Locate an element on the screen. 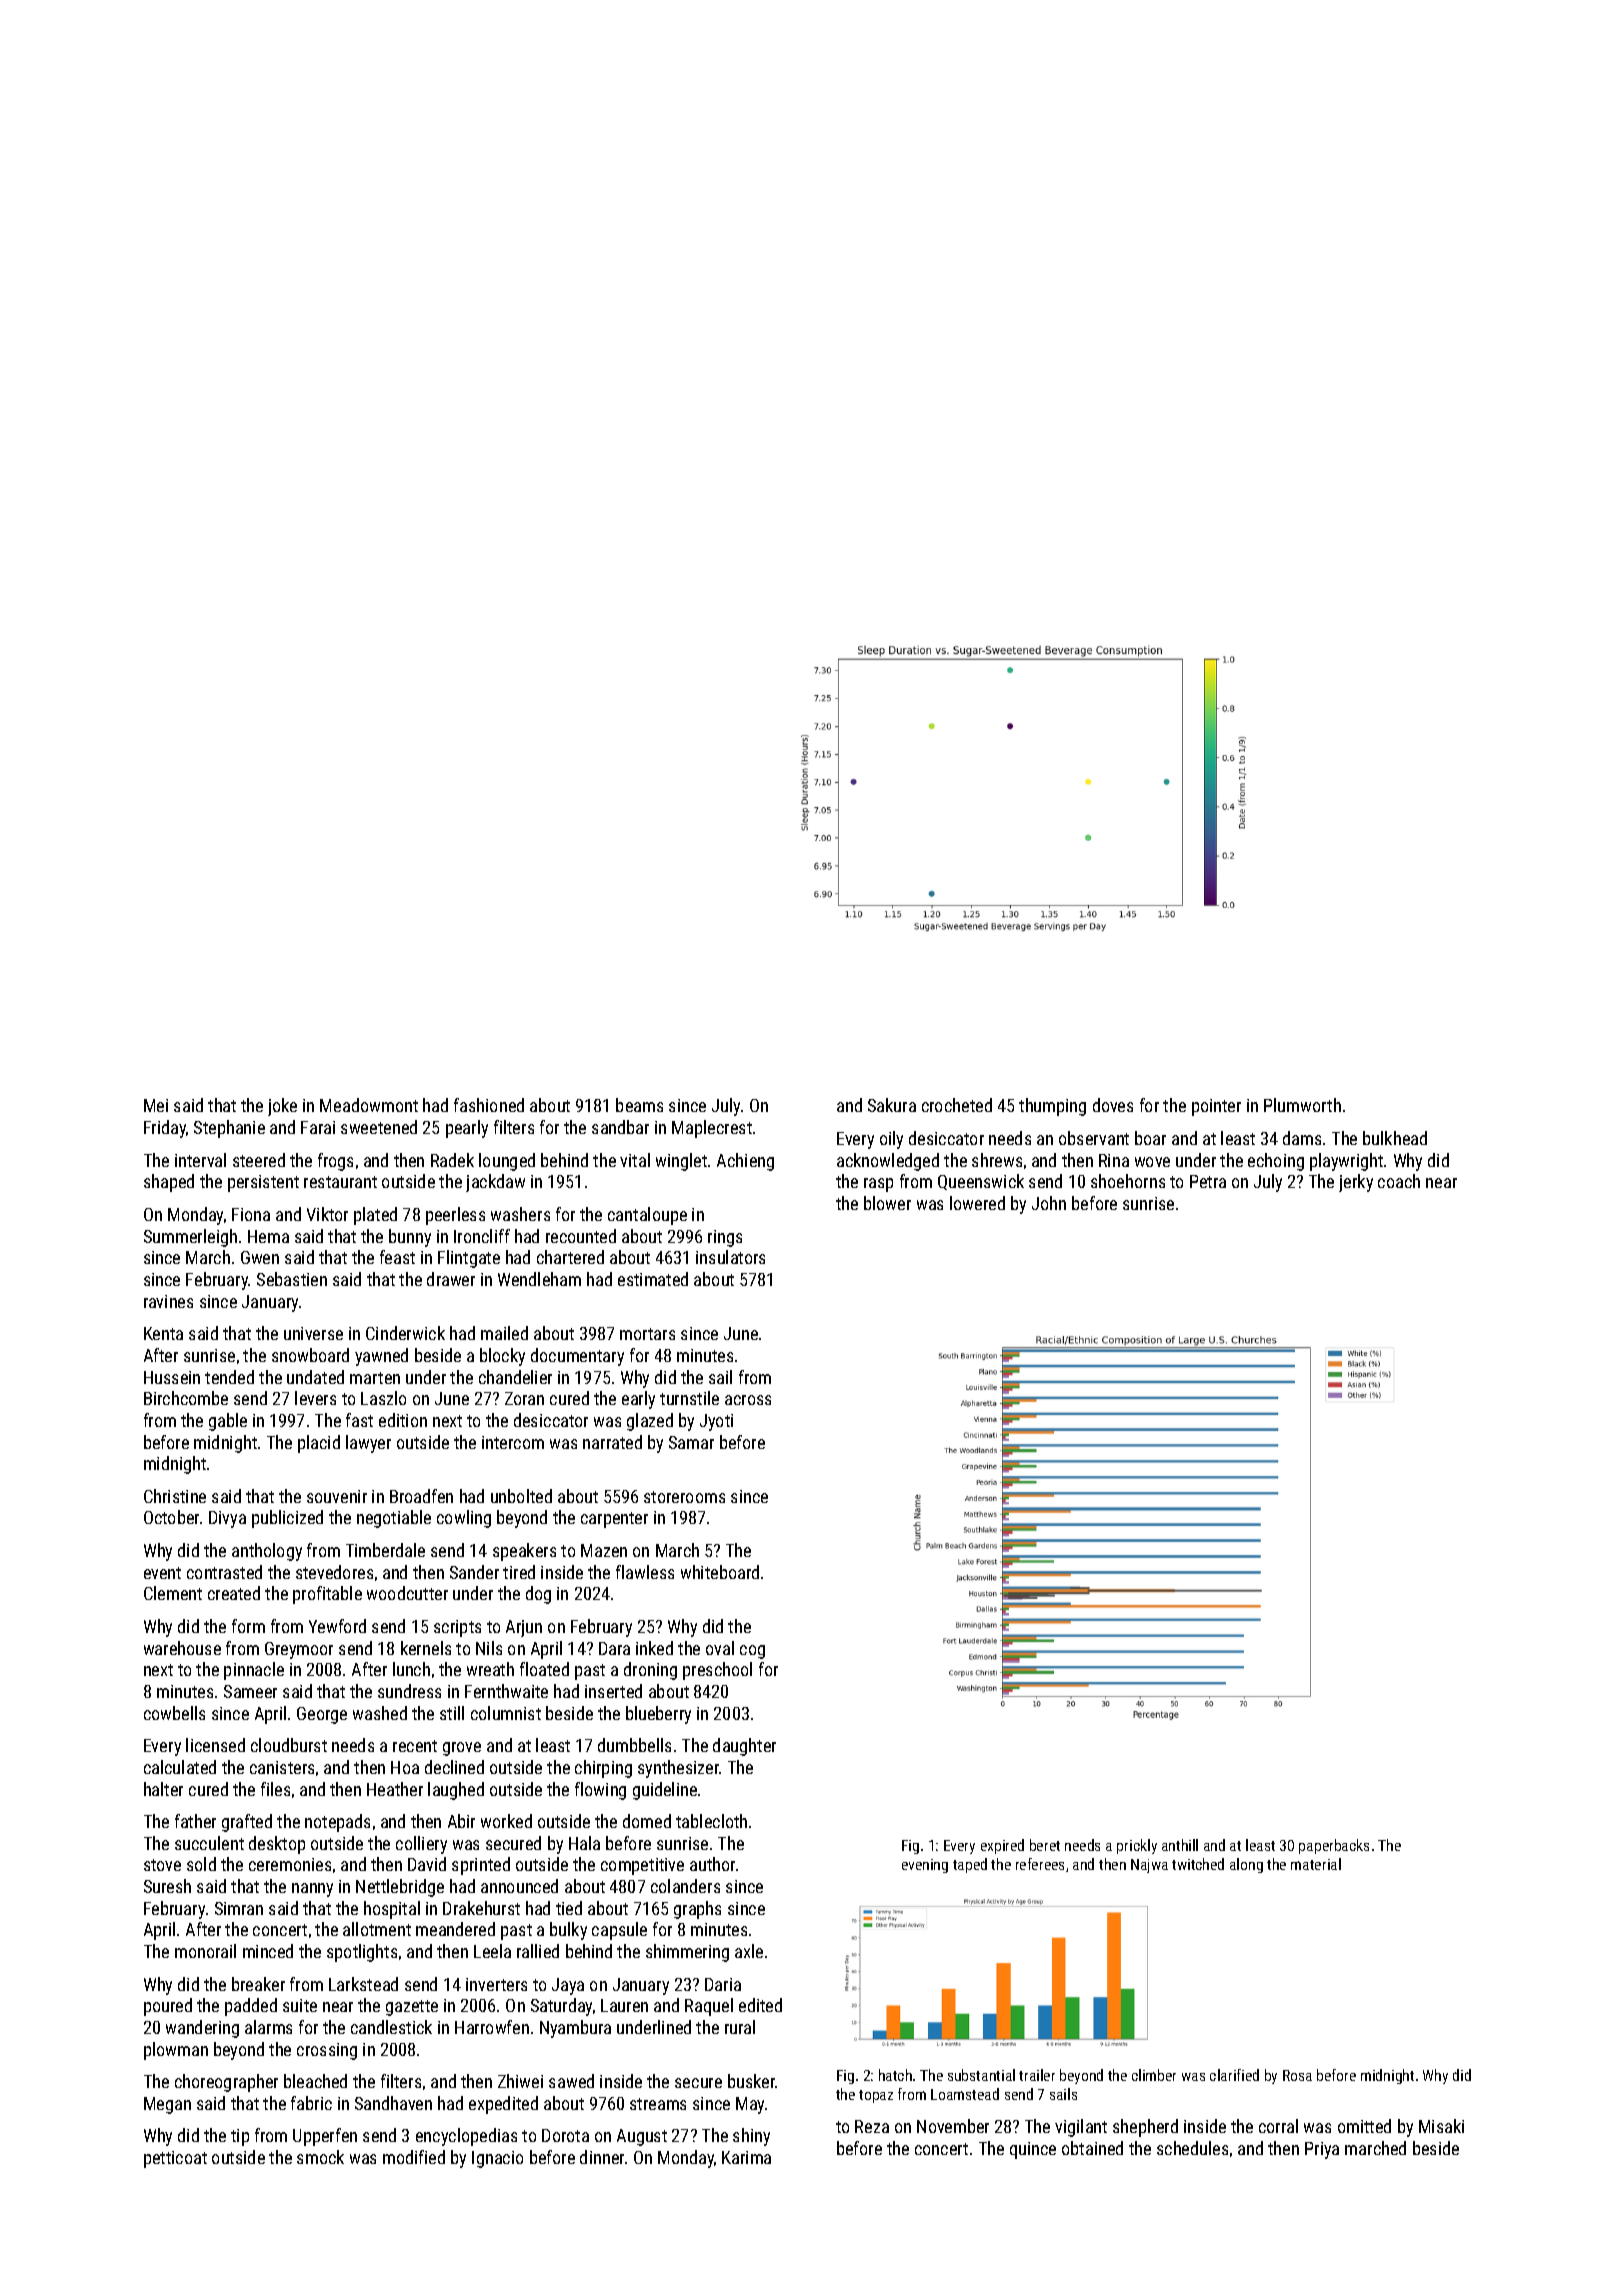 The image size is (1620, 2292). across is located at coordinates (748, 1400).
